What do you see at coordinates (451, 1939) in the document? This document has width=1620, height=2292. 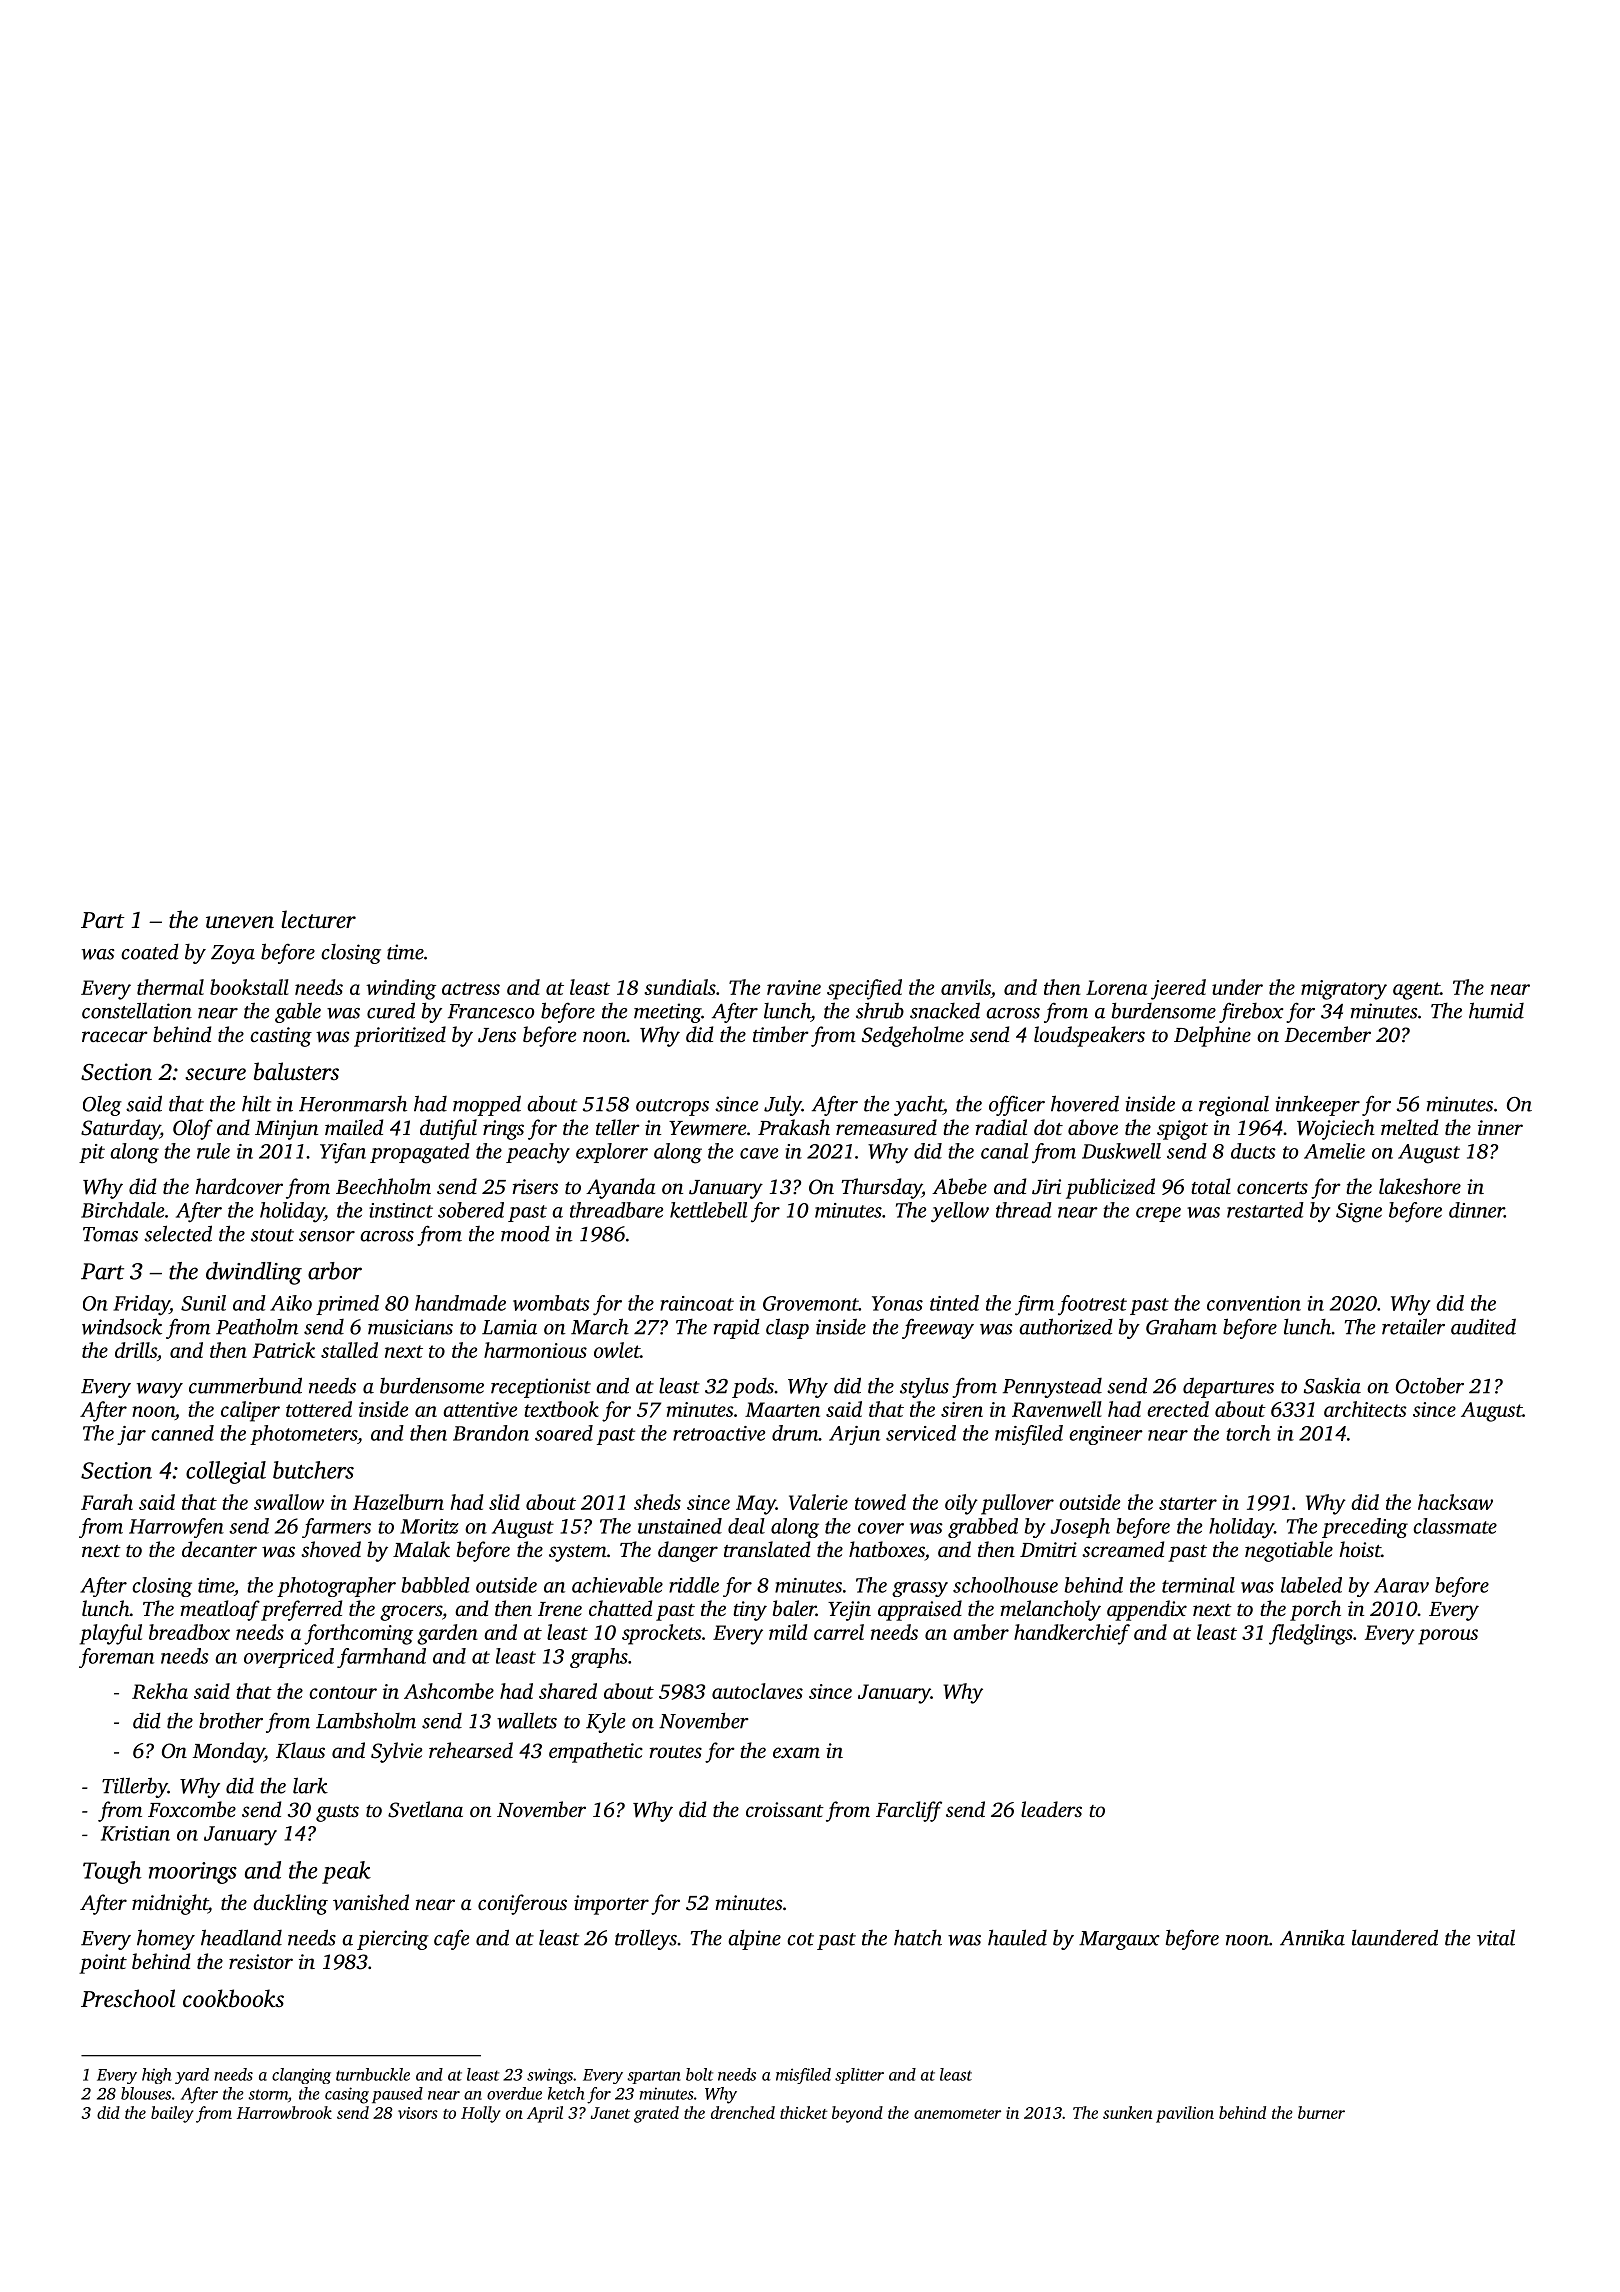 I see `cafe` at bounding box center [451, 1939].
